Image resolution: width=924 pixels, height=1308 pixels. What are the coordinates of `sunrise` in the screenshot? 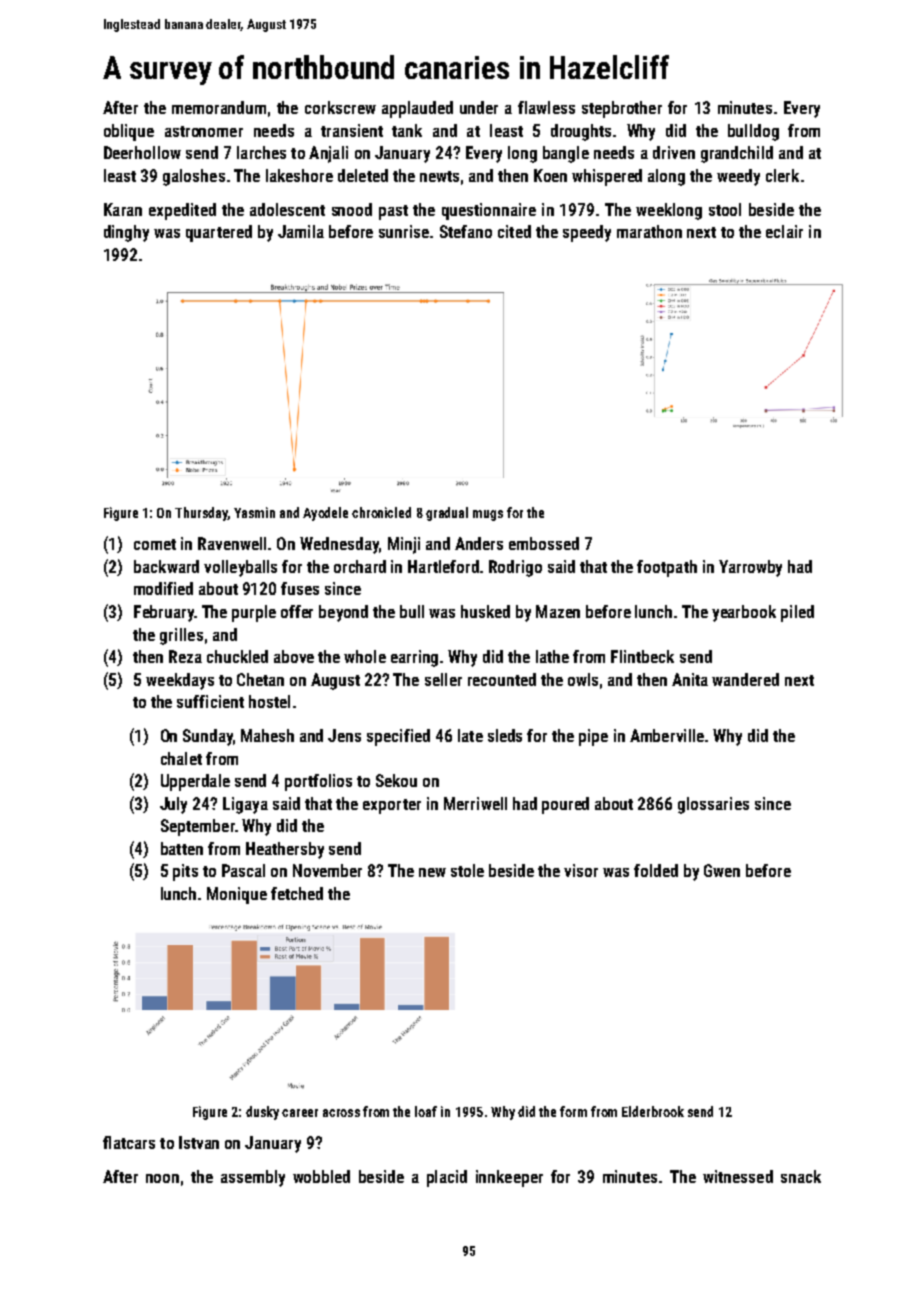 It's located at (404, 231).
